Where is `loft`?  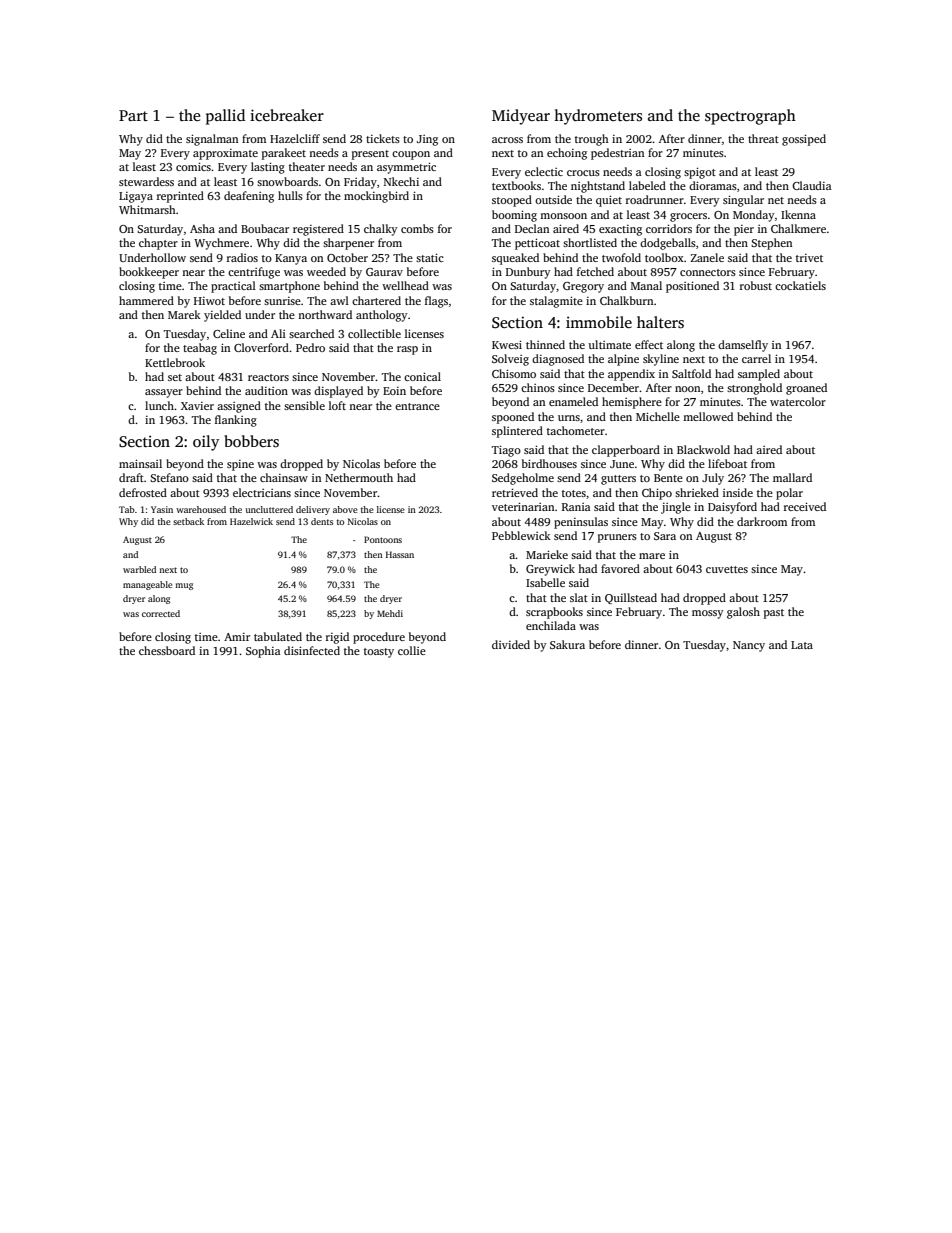
loft is located at coordinates (337, 405).
